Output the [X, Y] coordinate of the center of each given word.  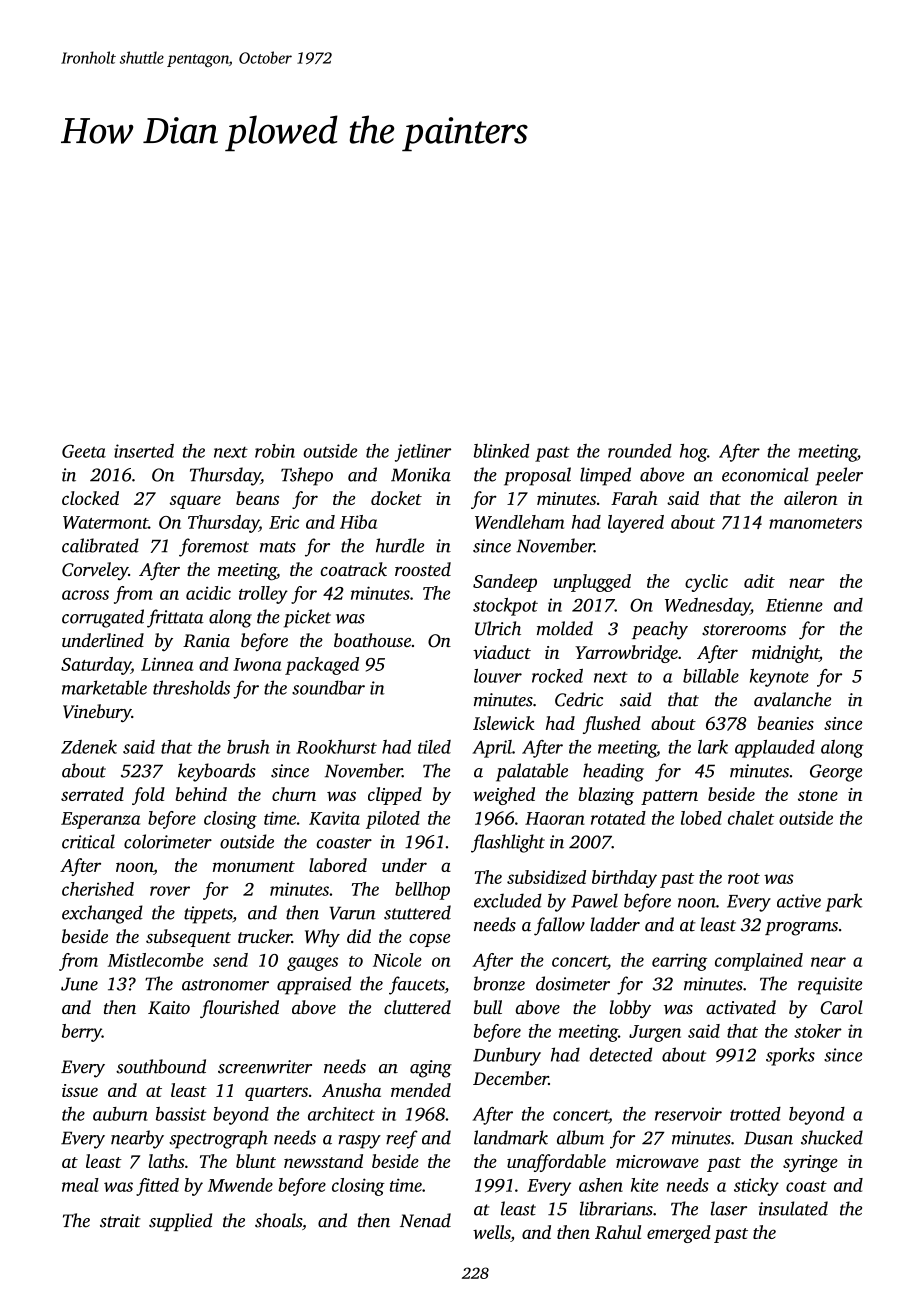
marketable [104, 687]
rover [170, 891]
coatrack [354, 569]
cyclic [706, 583]
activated [741, 1007]
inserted [144, 451]
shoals [278, 1220]
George [836, 773]
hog [693, 453]
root [744, 878]
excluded [508, 900]
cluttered [417, 1007]
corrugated [103, 618]
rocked [557, 676]
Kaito [169, 1007]
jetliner [423, 453]
